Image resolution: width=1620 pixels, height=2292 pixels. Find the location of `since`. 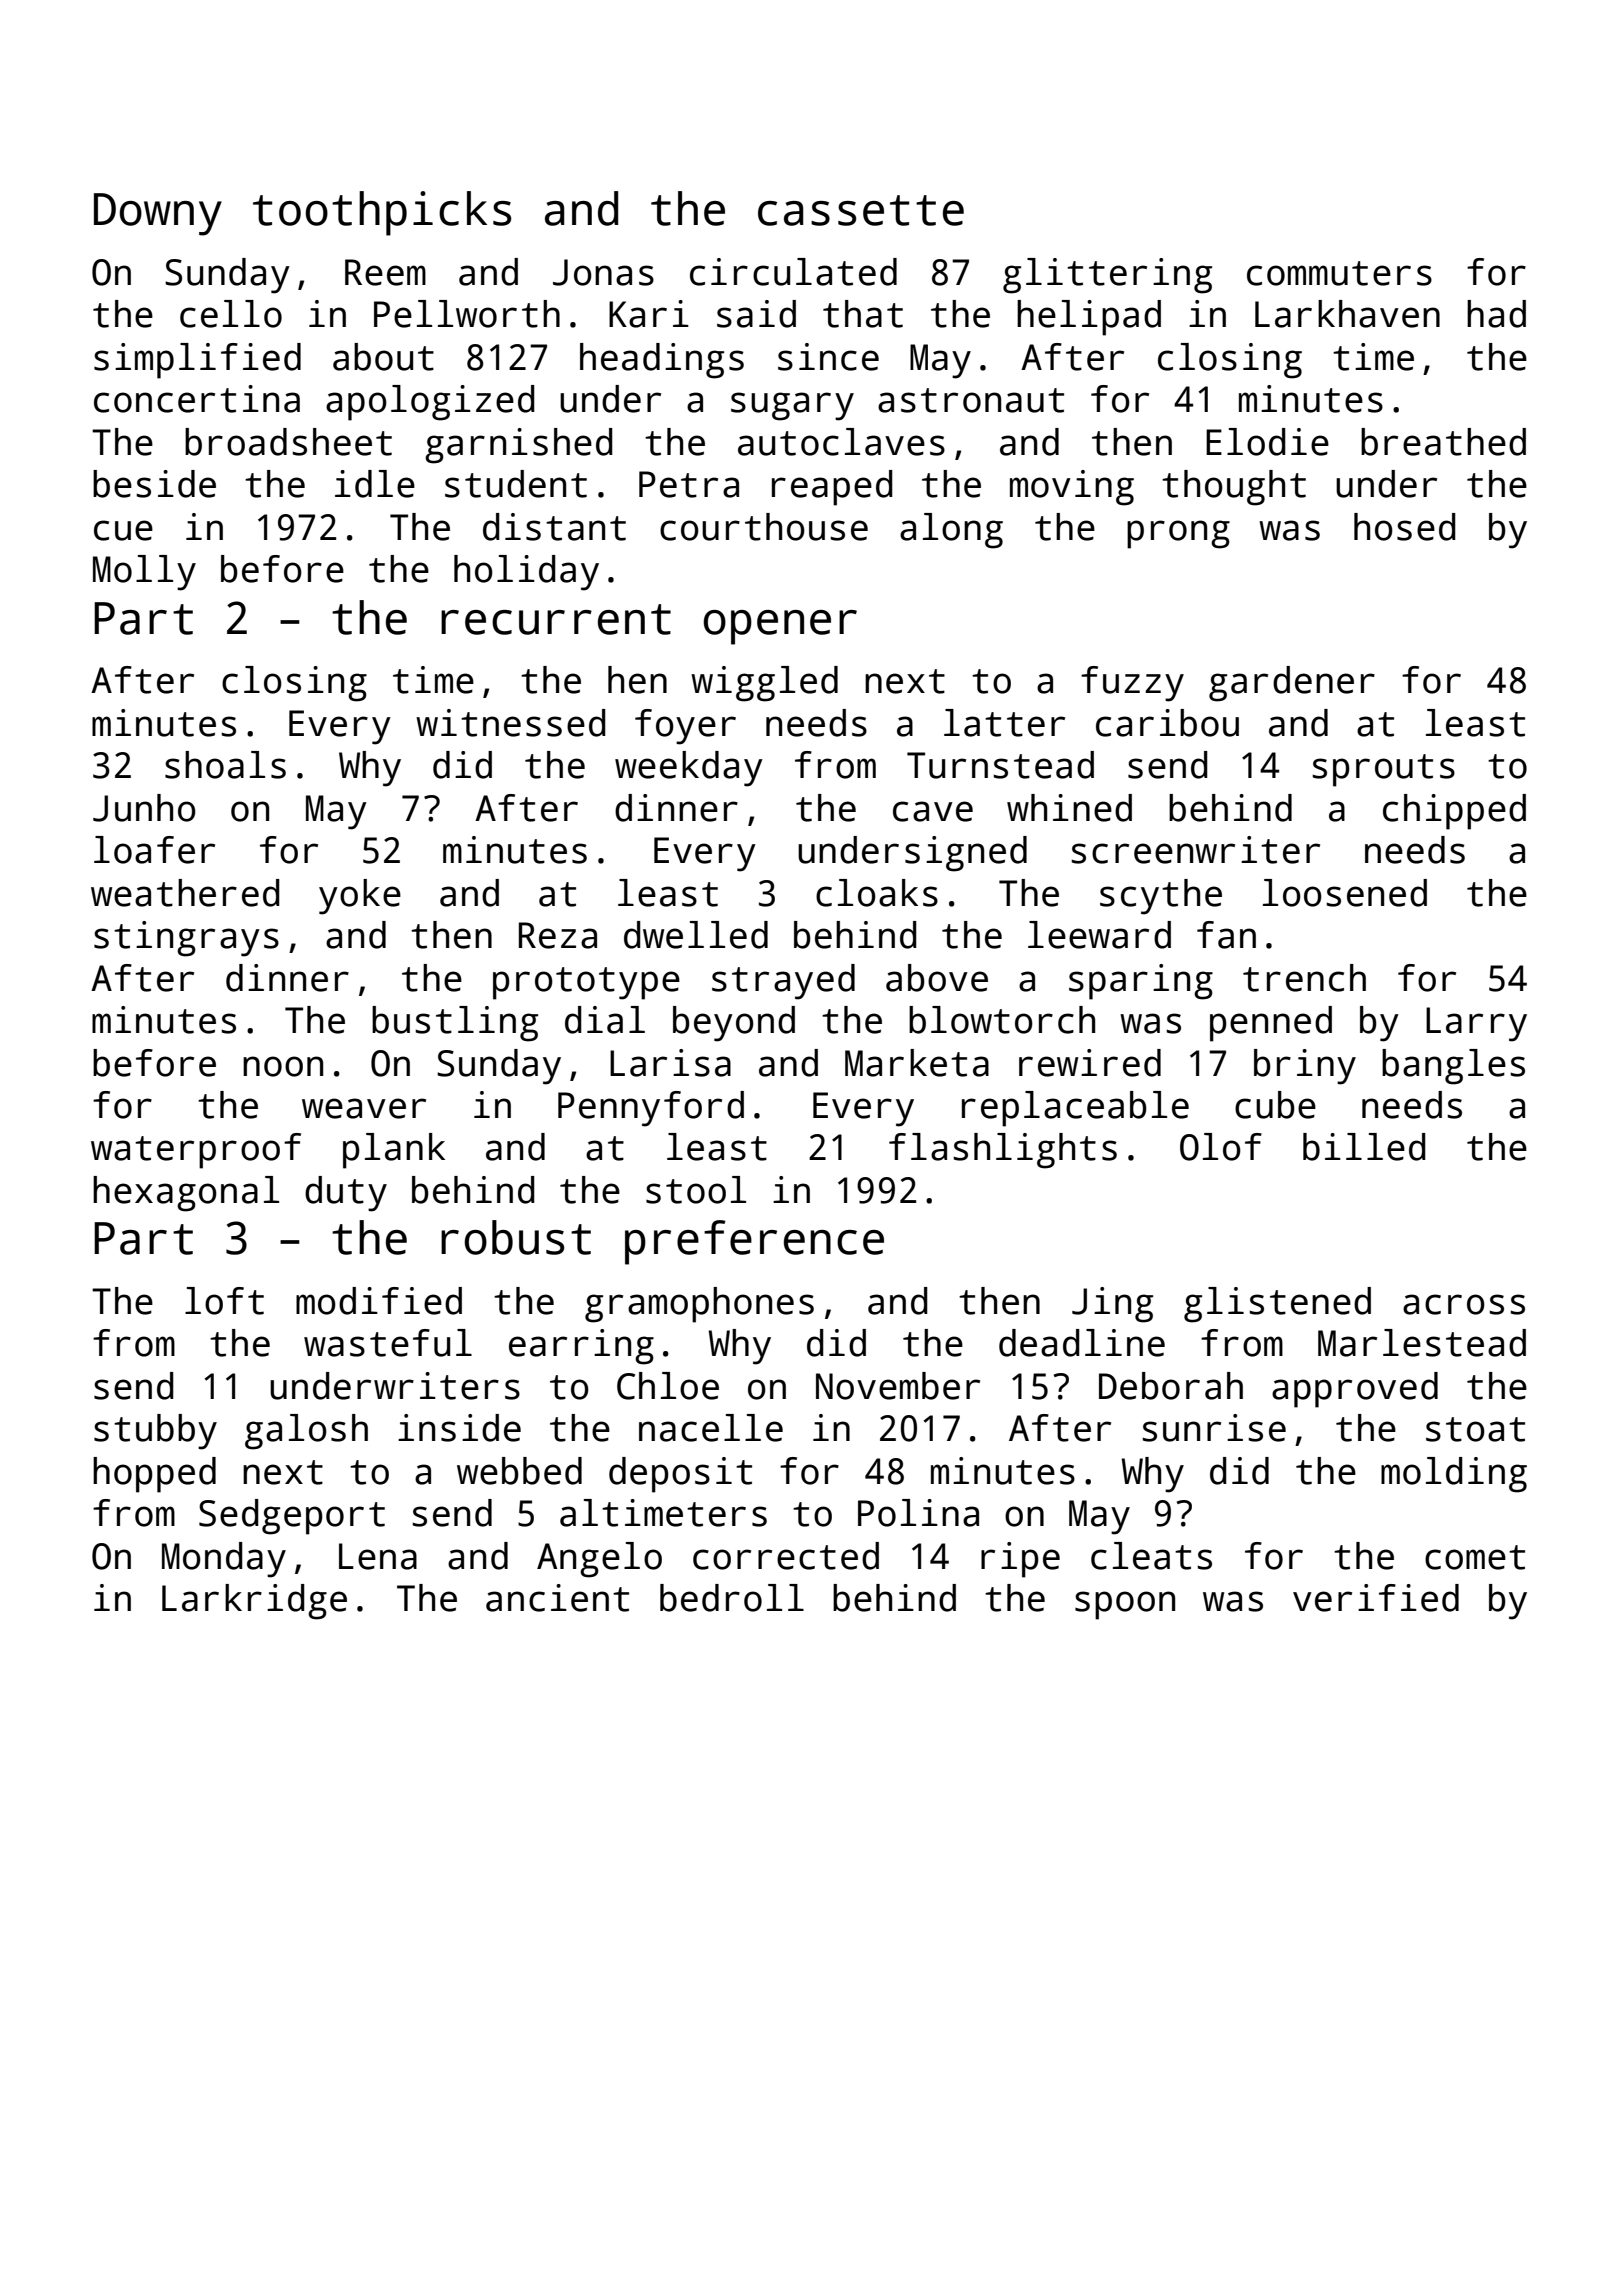

since is located at coordinates (828, 357).
